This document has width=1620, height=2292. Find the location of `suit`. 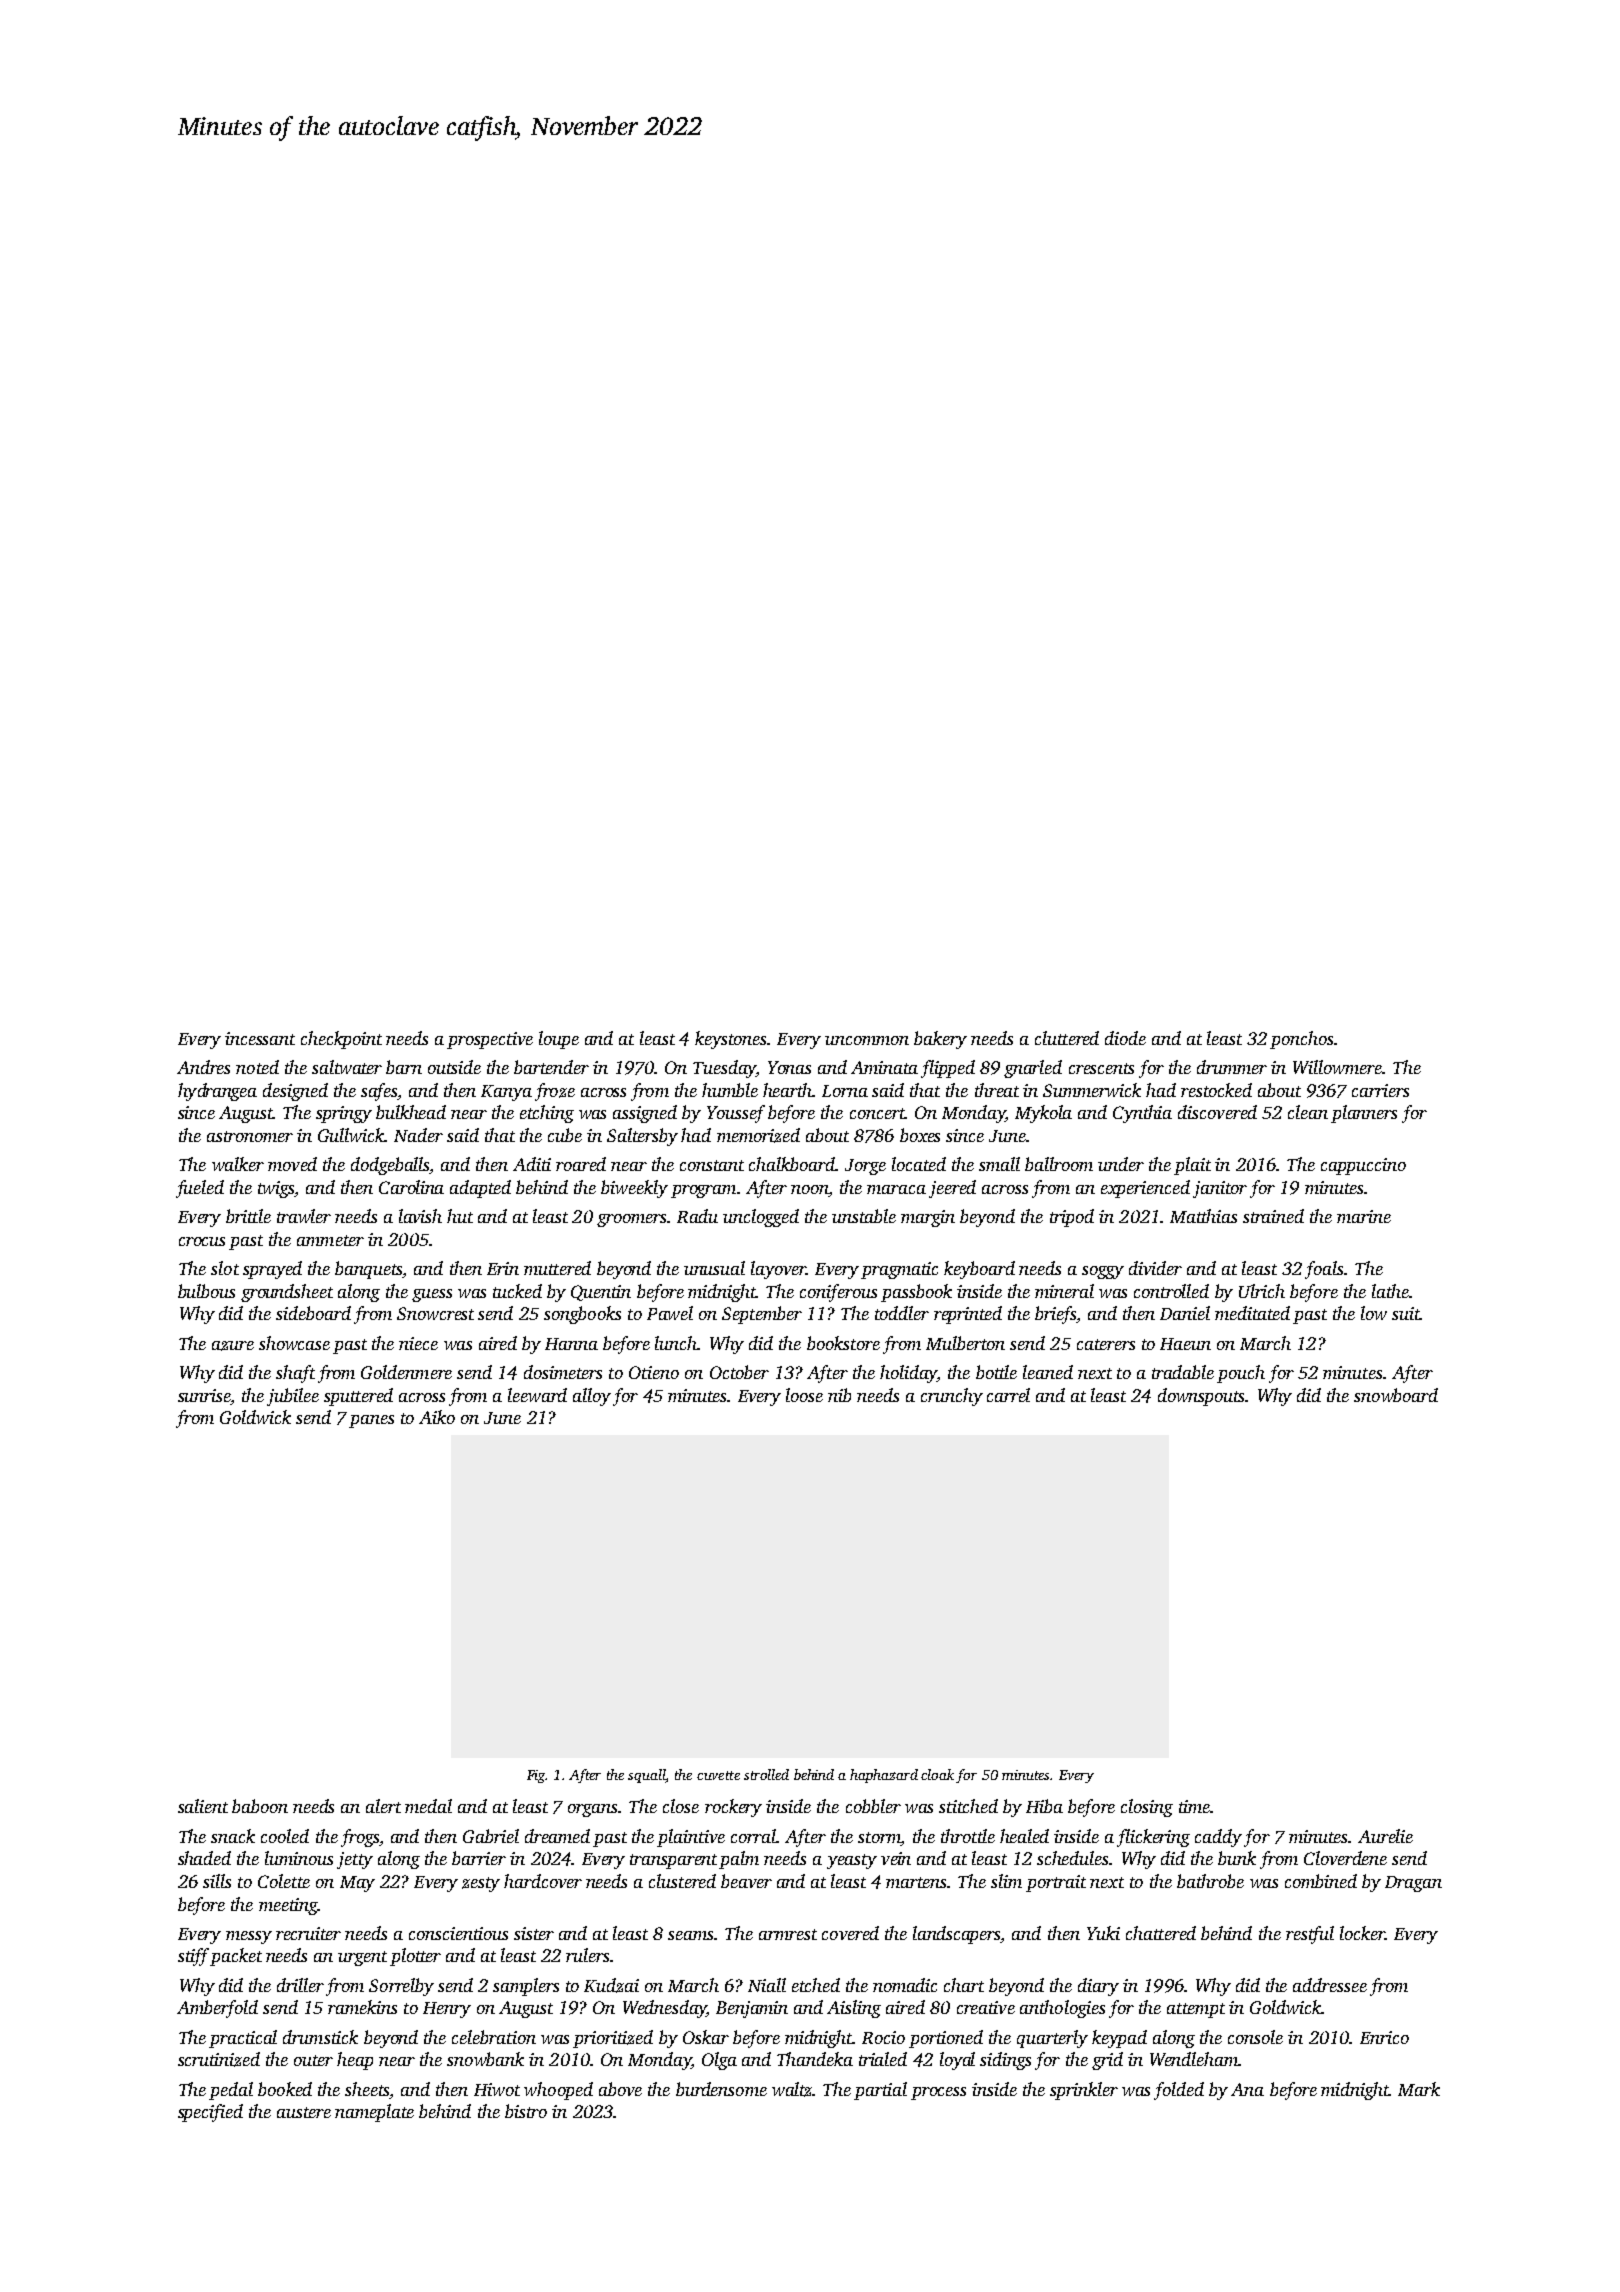

suit is located at coordinates (1406, 1313).
